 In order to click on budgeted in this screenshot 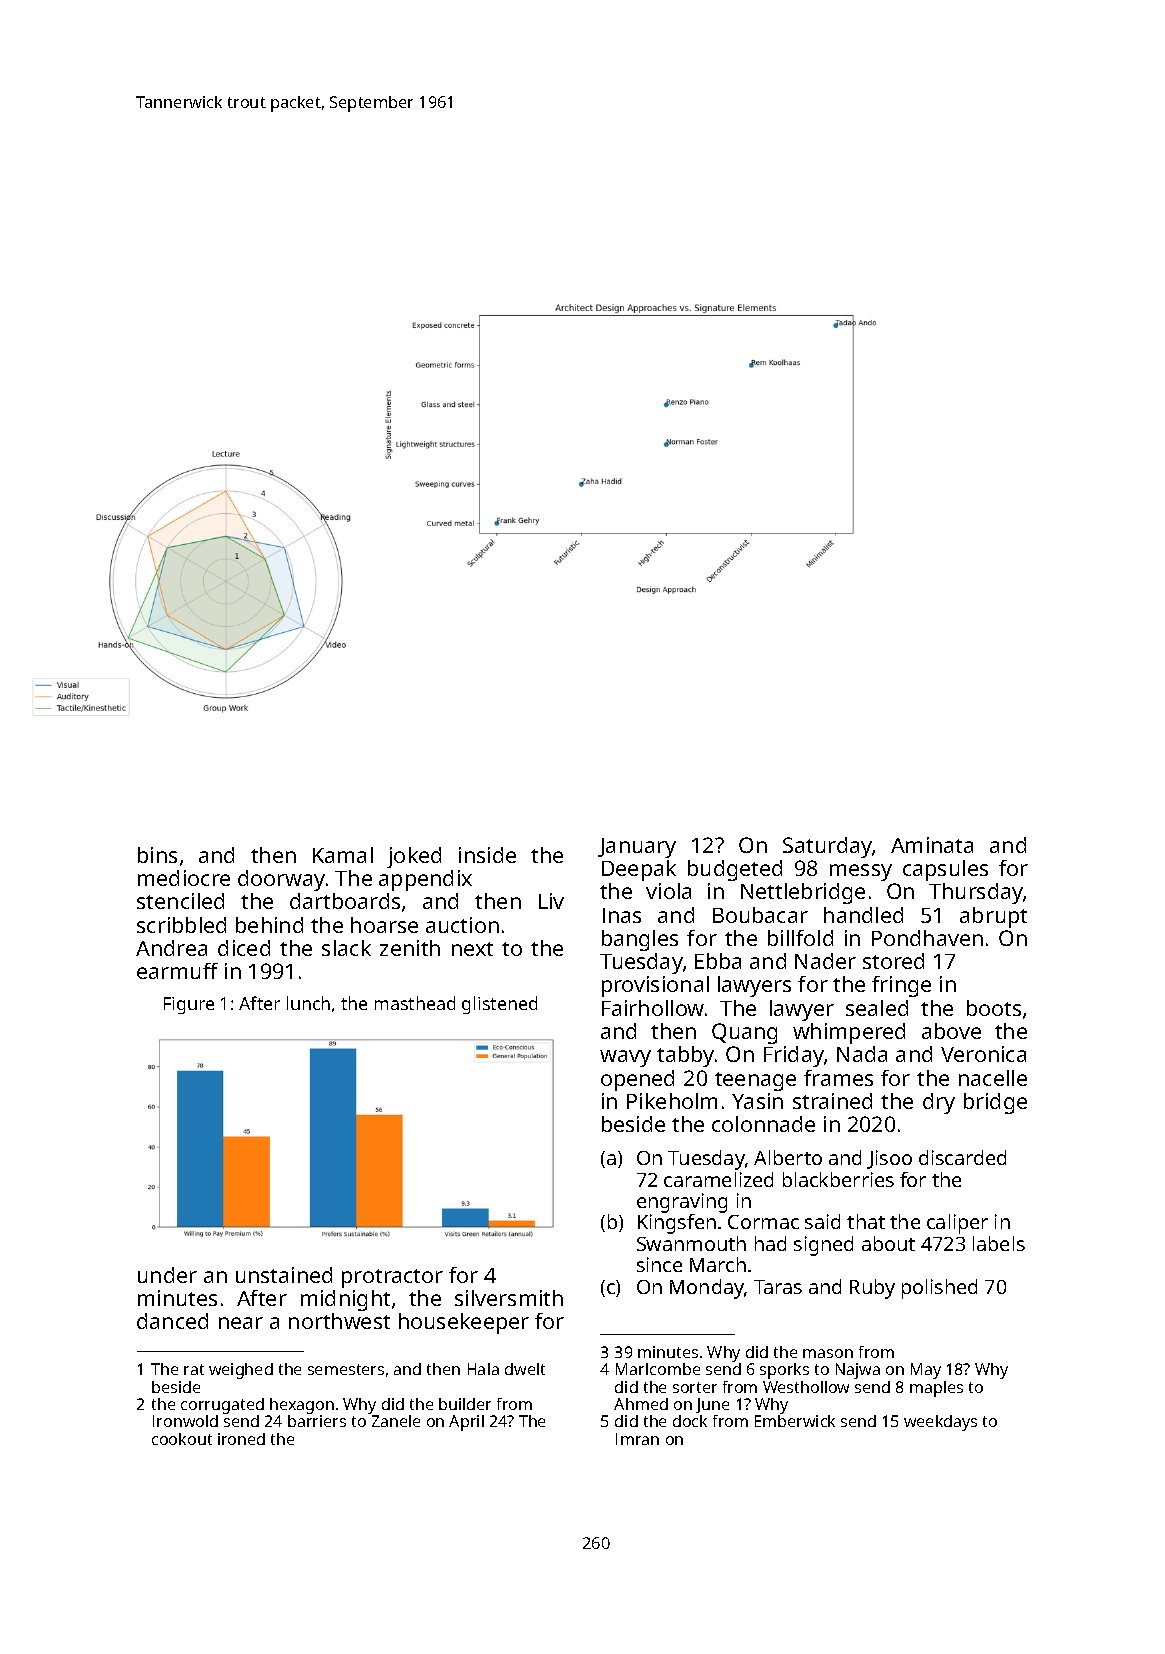, I will do `click(735, 870)`.
